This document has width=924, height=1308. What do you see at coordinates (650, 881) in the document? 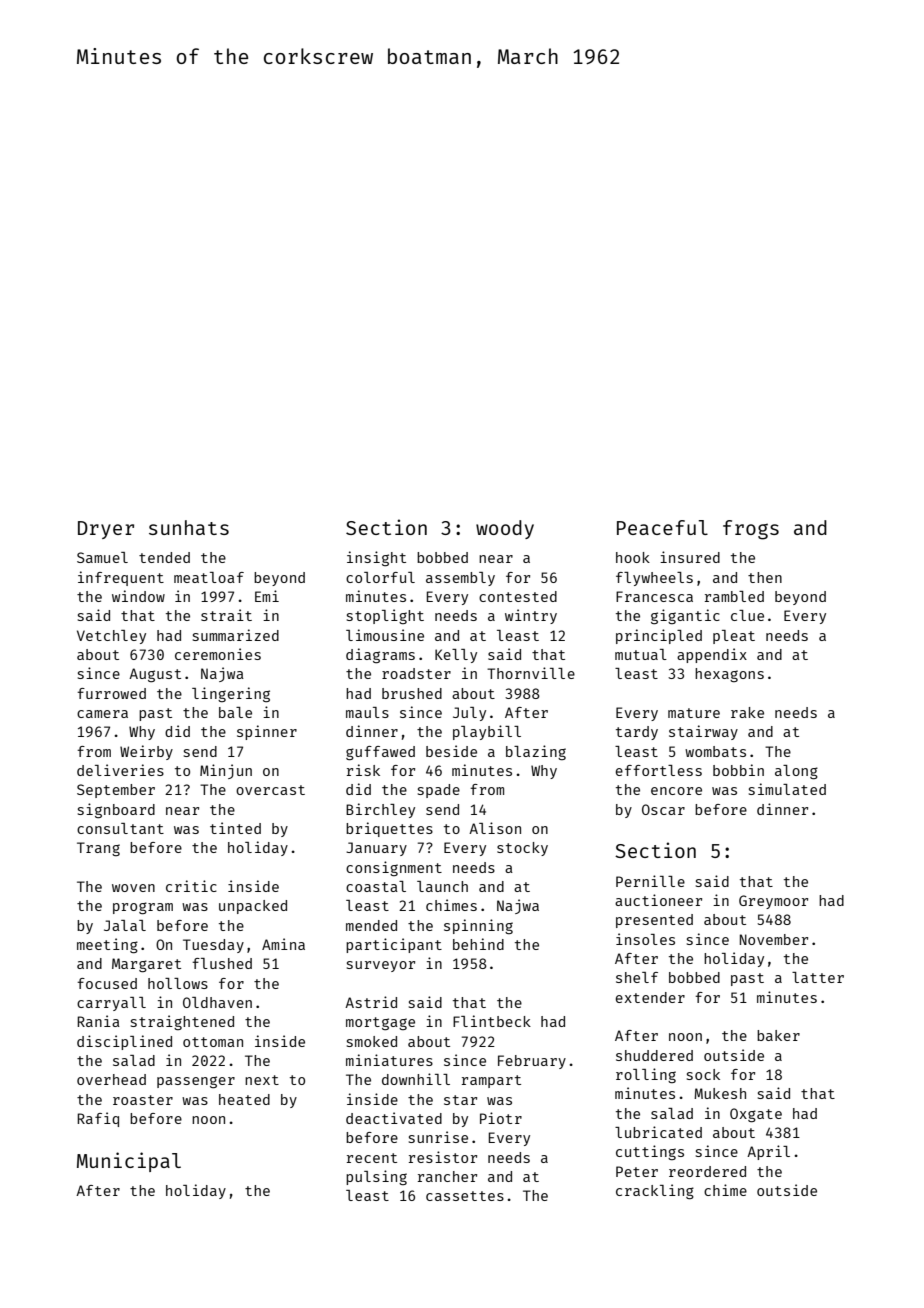
I see `Pernille` at bounding box center [650, 881].
